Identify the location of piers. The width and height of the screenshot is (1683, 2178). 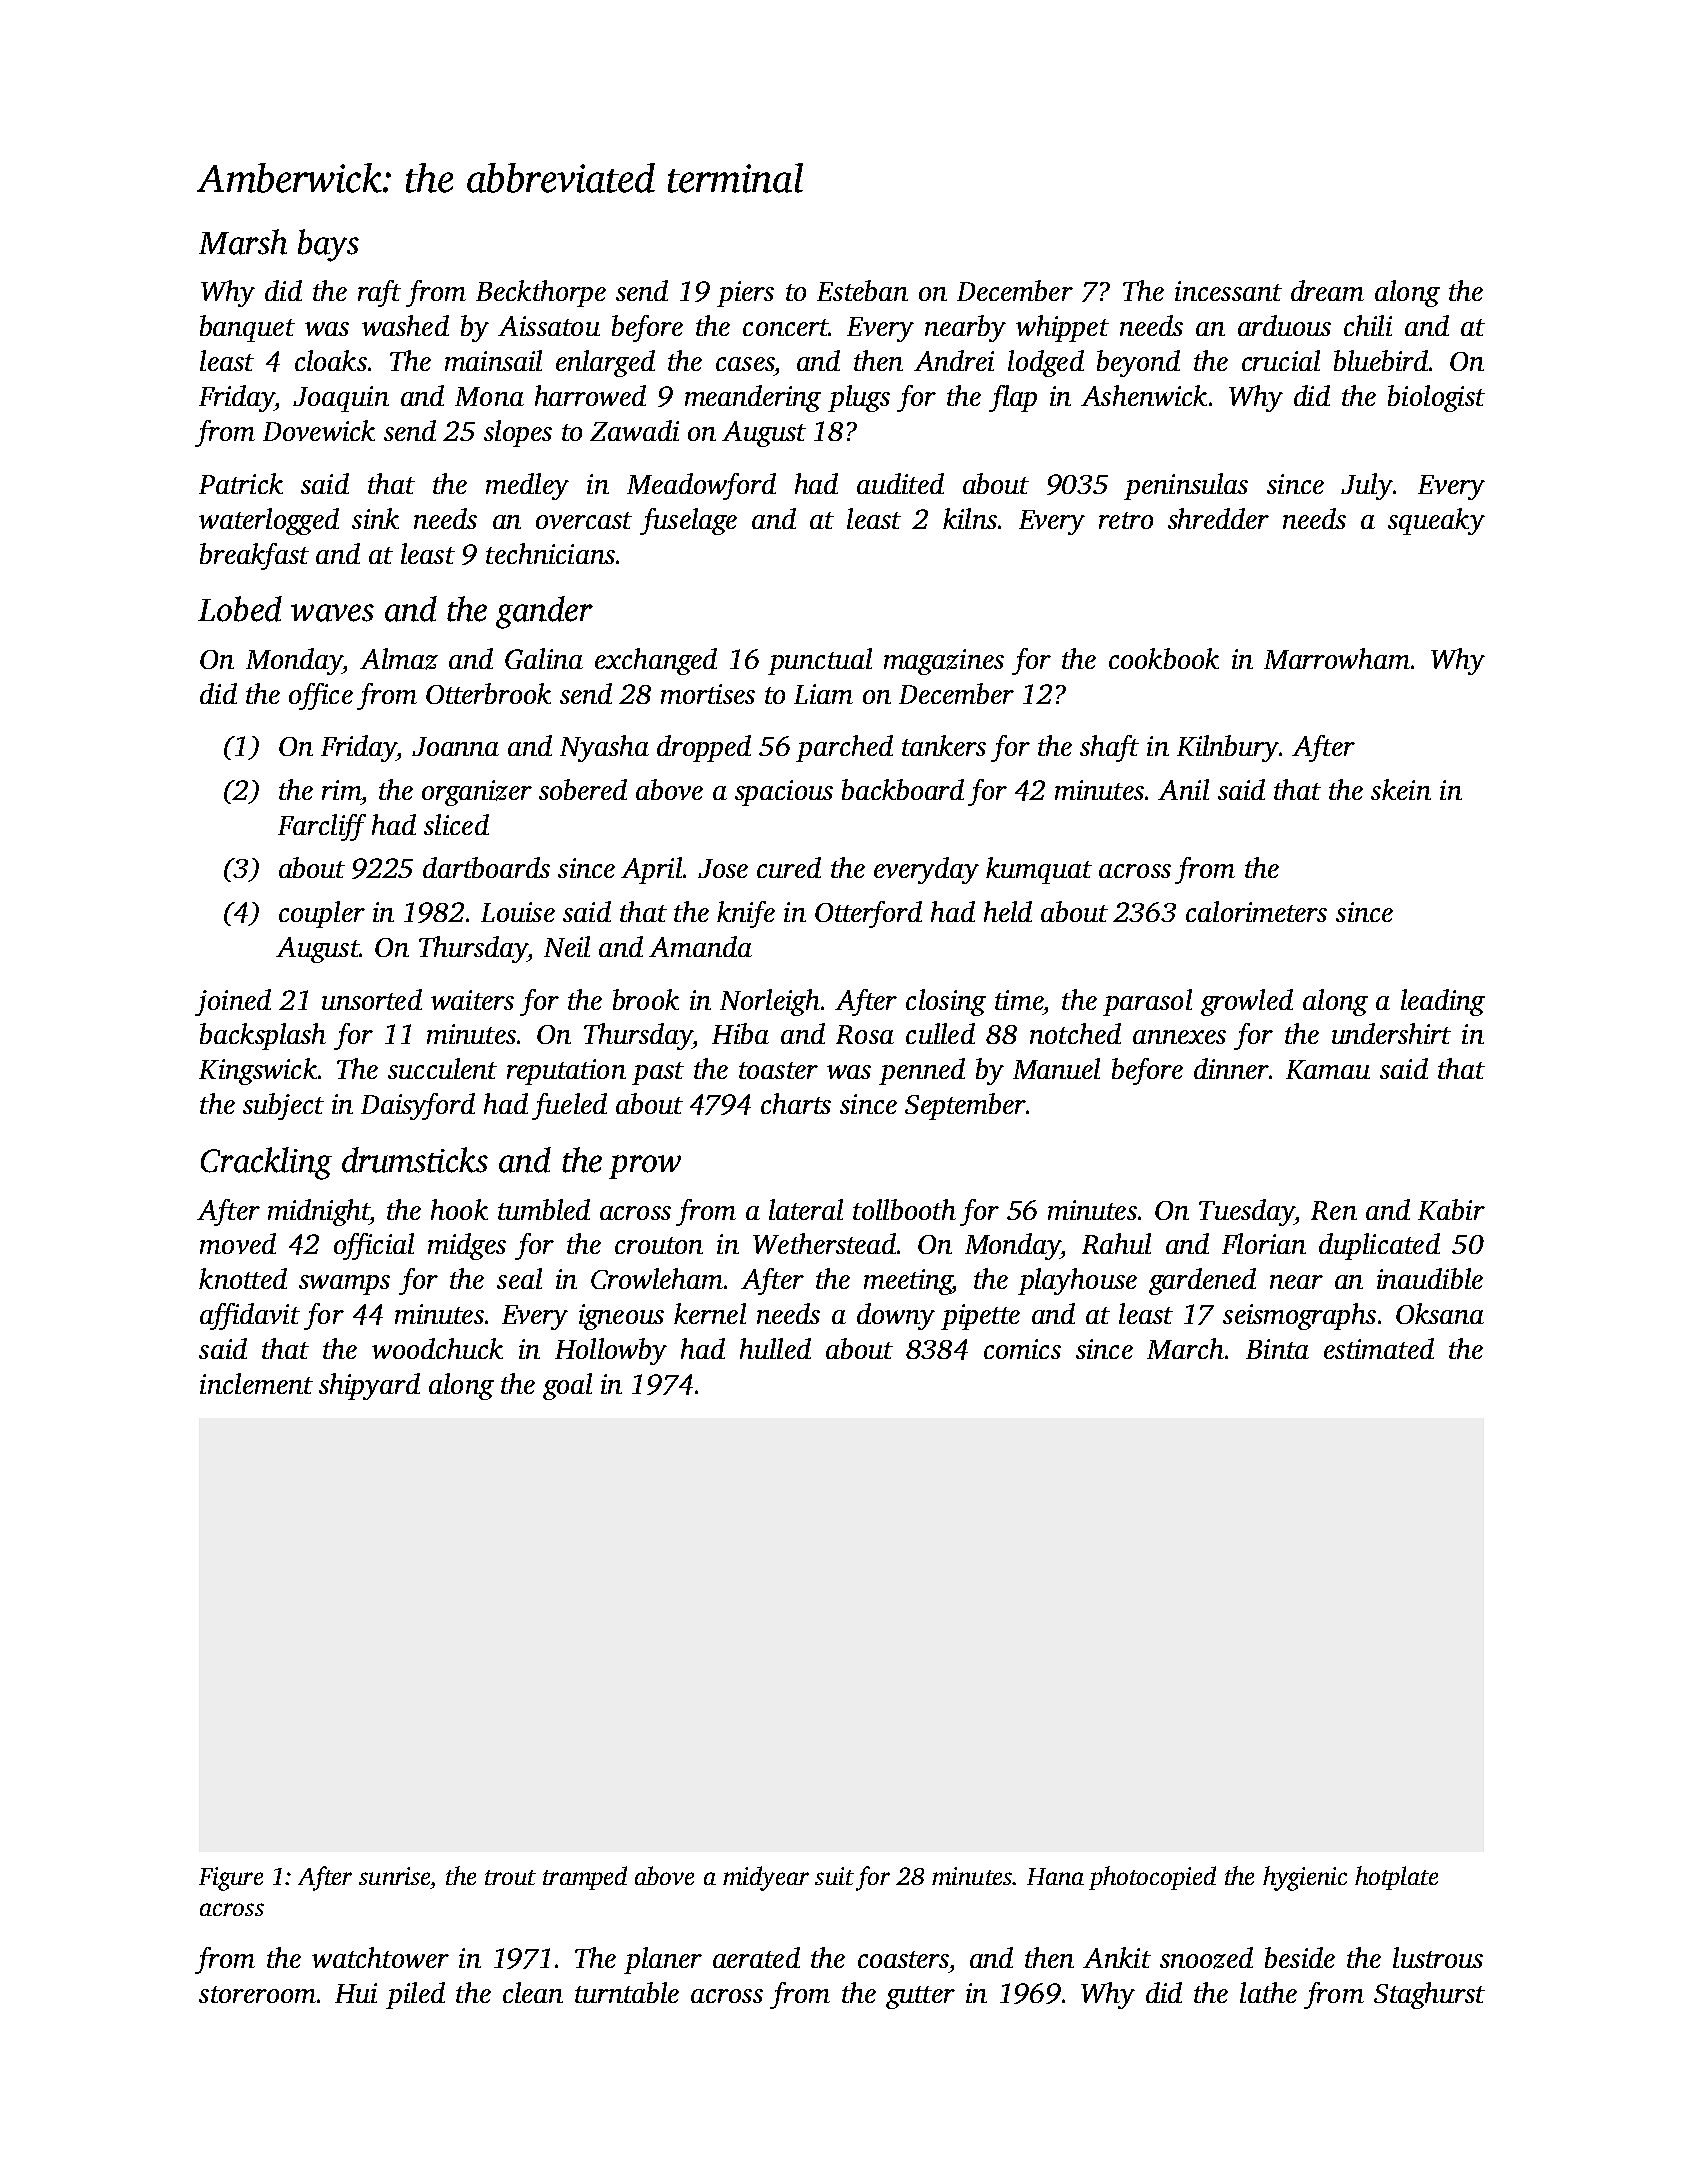
(745, 294).
